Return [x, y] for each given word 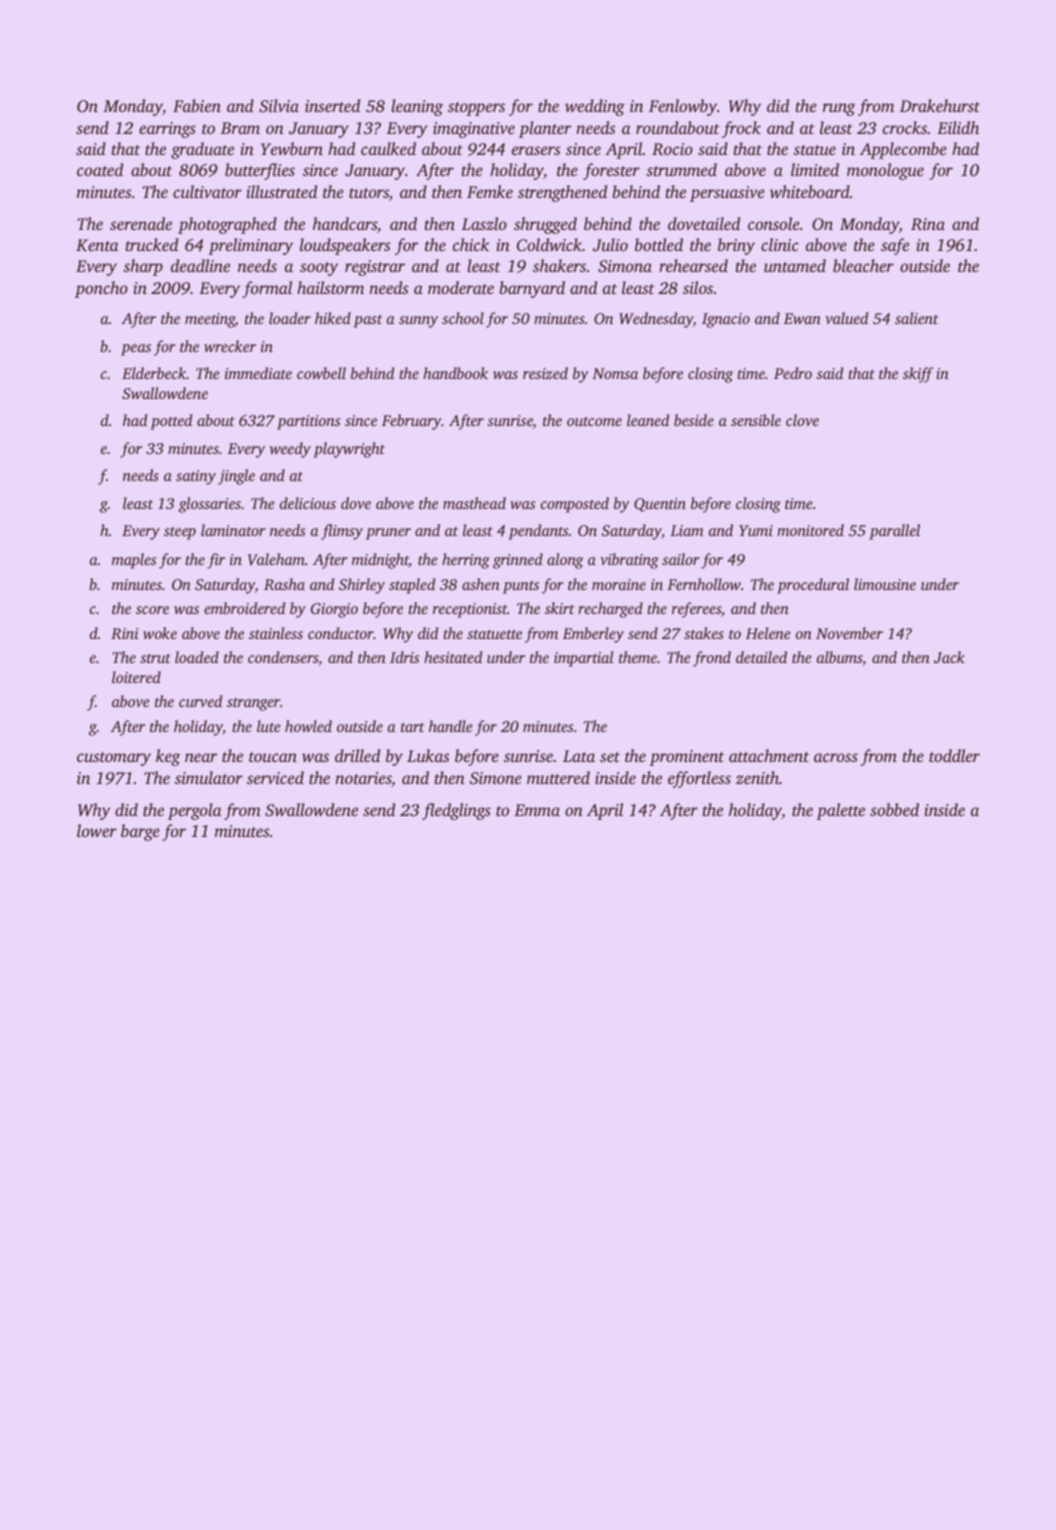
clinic [780, 244]
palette [840, 811]
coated [100, 169]
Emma [537, 810]
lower [97, 830]
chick [471, 244]
